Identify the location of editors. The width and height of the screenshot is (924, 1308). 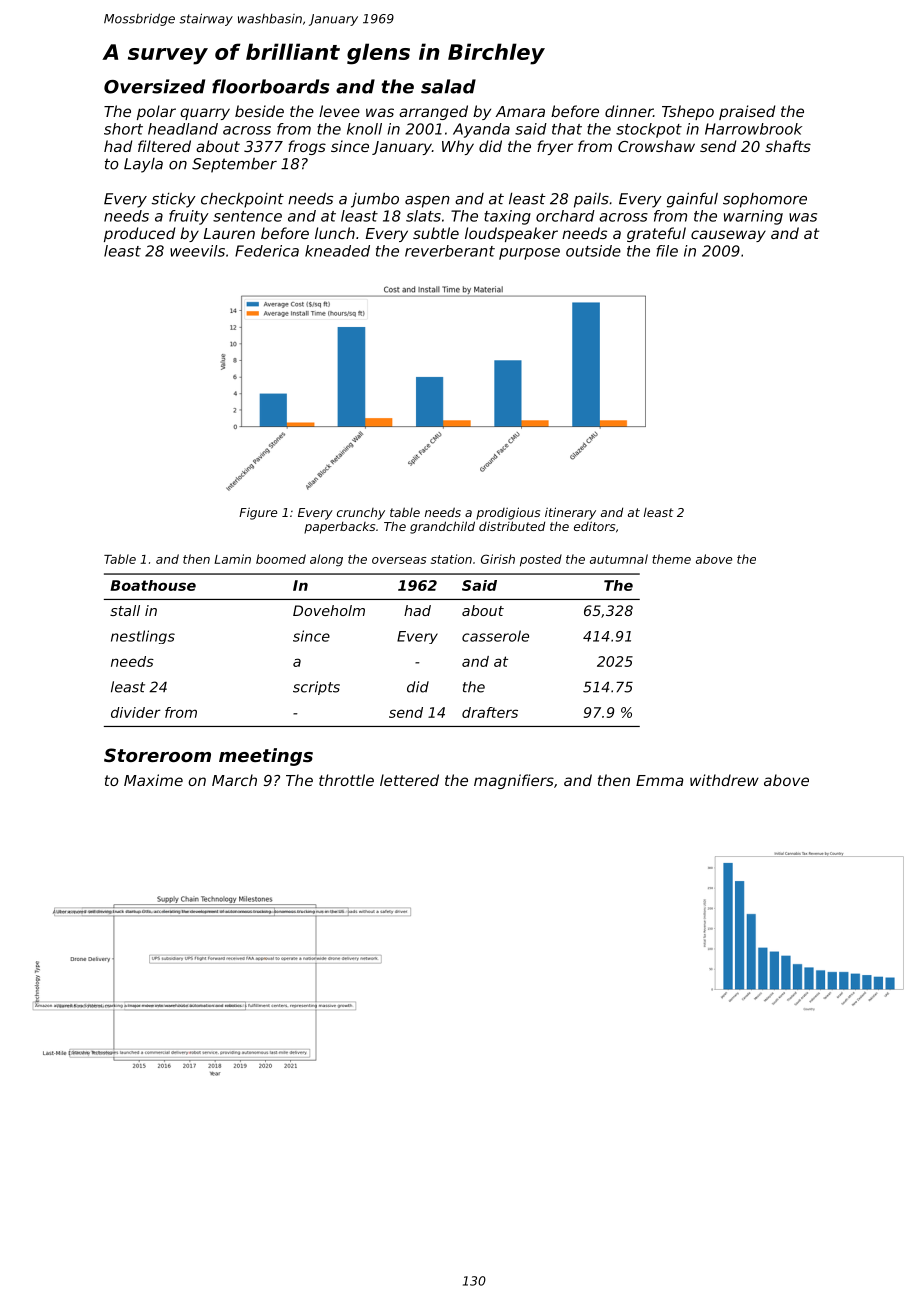
(594, 526).
